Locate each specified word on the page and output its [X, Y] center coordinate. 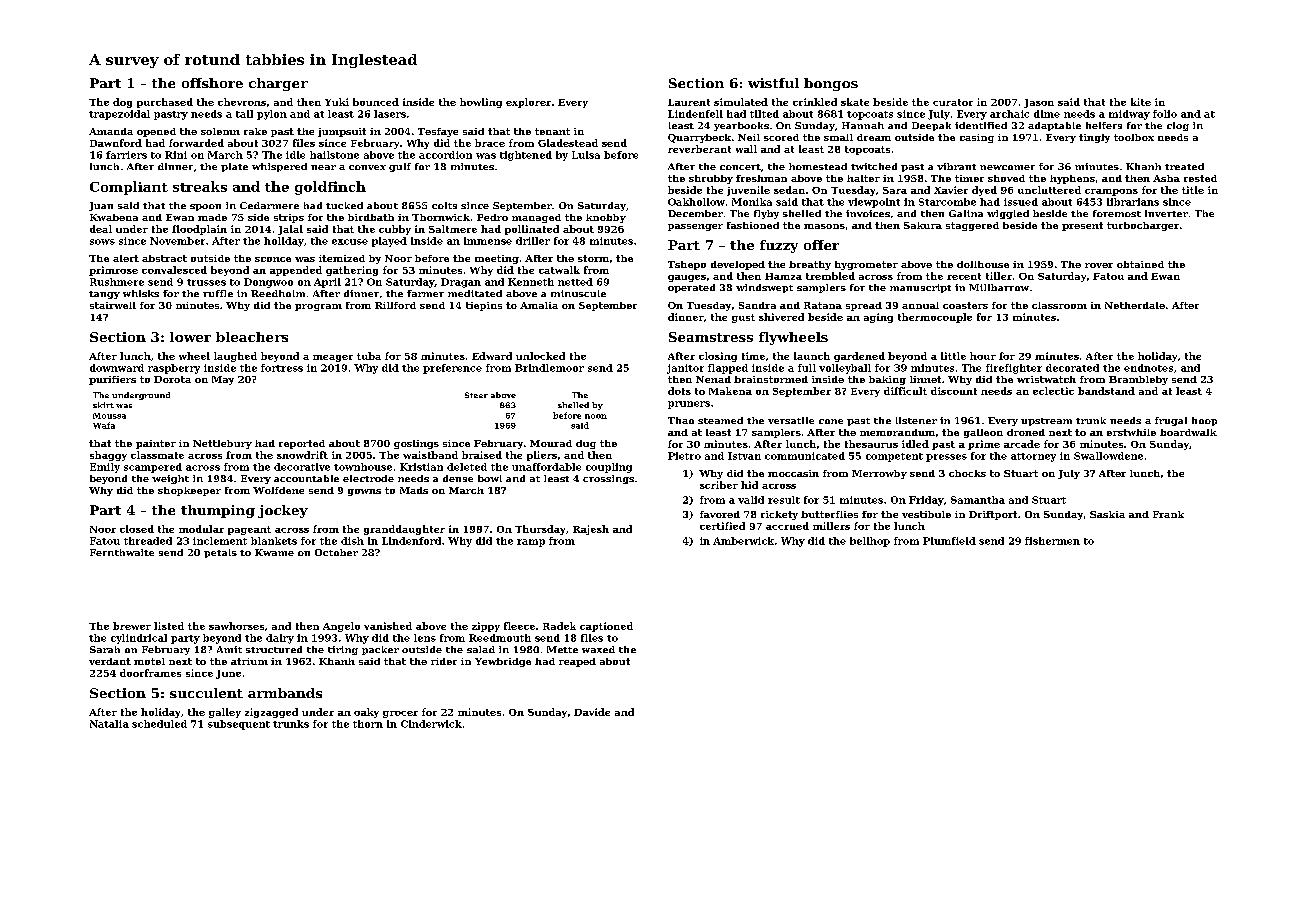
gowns [364, 492]
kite [1141, 102]
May [223, 380]
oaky [366, 713]
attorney [1033, 457]
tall [244, 114]
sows [102, 242]
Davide [592, 712]
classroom [1059, 305]
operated [691, 288]
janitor [685, 369]
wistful [773, 83]
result [784, 500]
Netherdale [1135, 305]
